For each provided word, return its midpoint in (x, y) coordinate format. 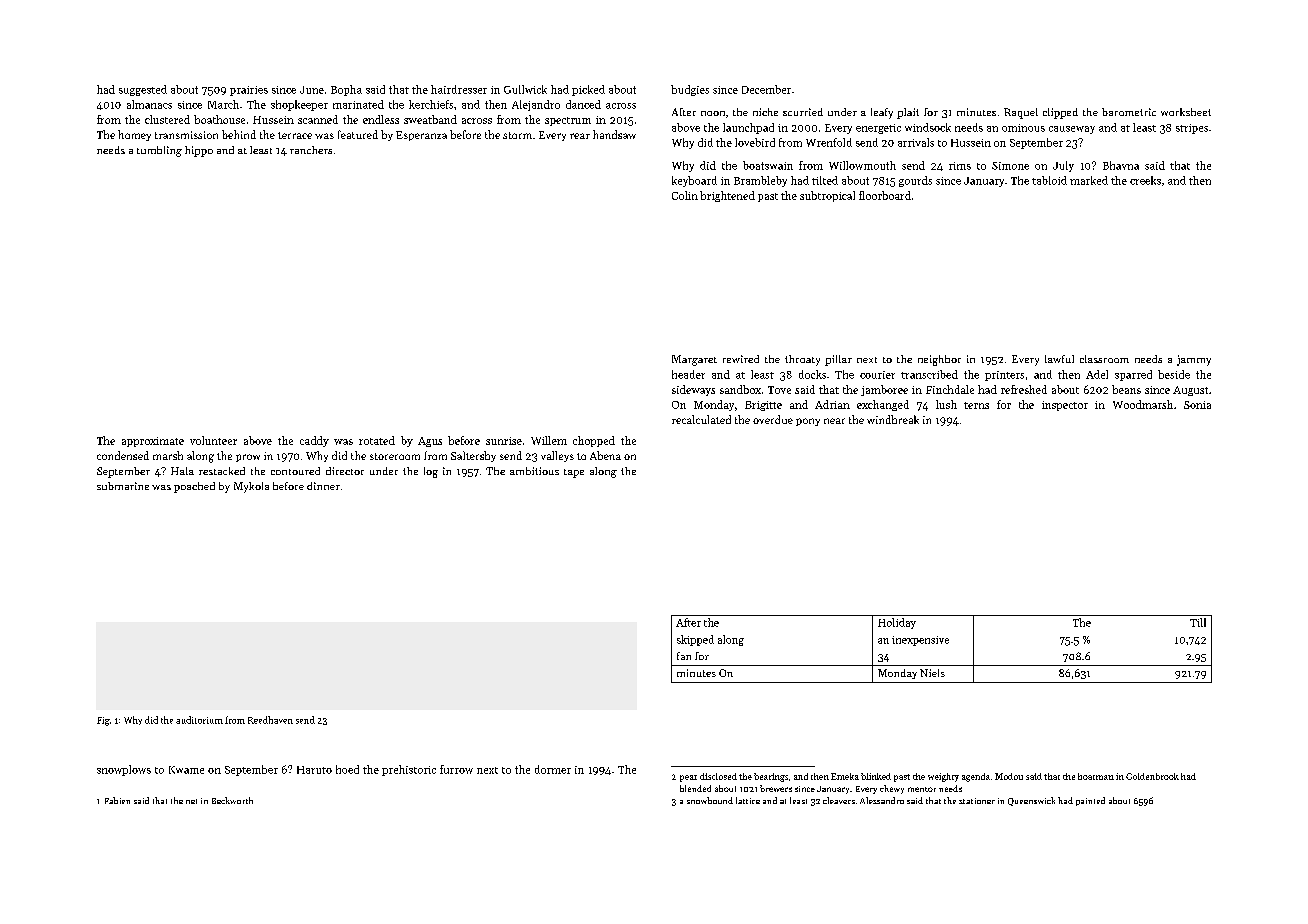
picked (588, 90)
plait (908, 113)
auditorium (199, 720)
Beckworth (232, 800)
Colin (685, 195)
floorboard (885, 195)
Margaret (694, 360)
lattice (748, 800)
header (688, 374)
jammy (1194, 360)
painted (1090, 801)
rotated (377, 440)
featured (358, 134)
